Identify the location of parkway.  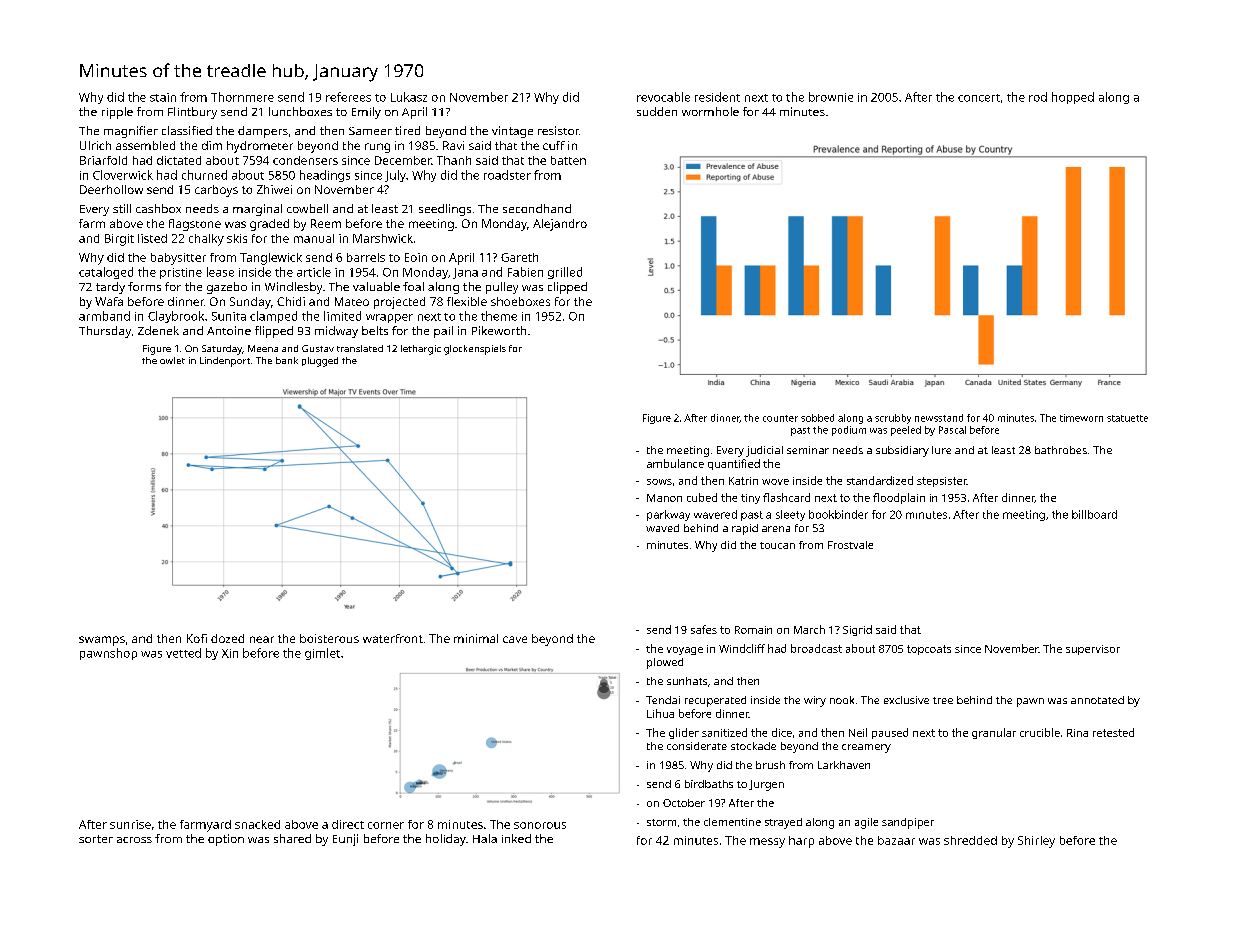
(668, 515).
